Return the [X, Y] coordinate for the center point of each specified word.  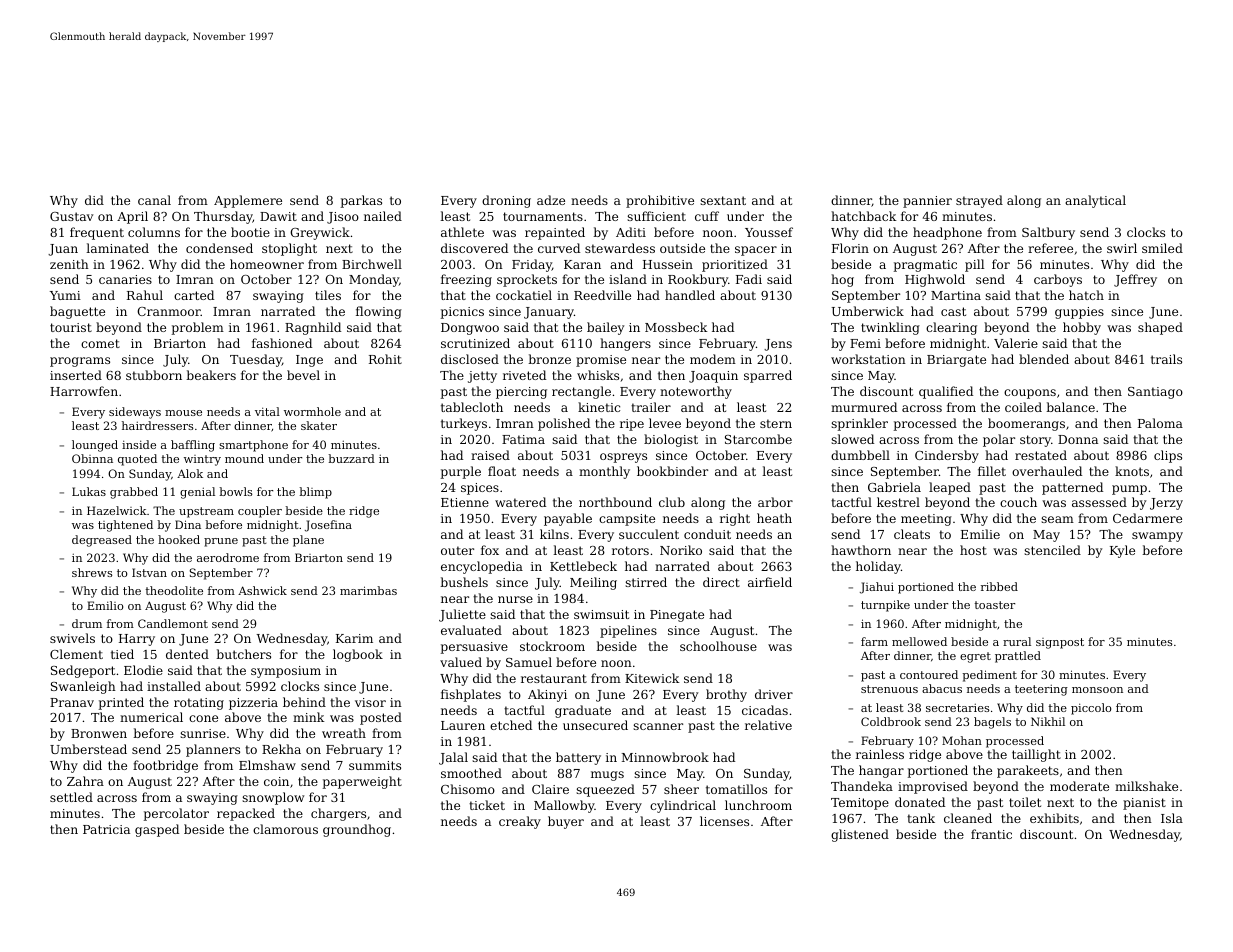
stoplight [289, 249]
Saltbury [1048, 233]
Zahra [85, 781]
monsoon [1097, 690]
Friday [532, 265]
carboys [1058, 280]
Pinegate [677, 616]
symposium [286, 672]
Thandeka [862, 786]
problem [198, 328]
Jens [778, 345]
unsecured [595, 725]
